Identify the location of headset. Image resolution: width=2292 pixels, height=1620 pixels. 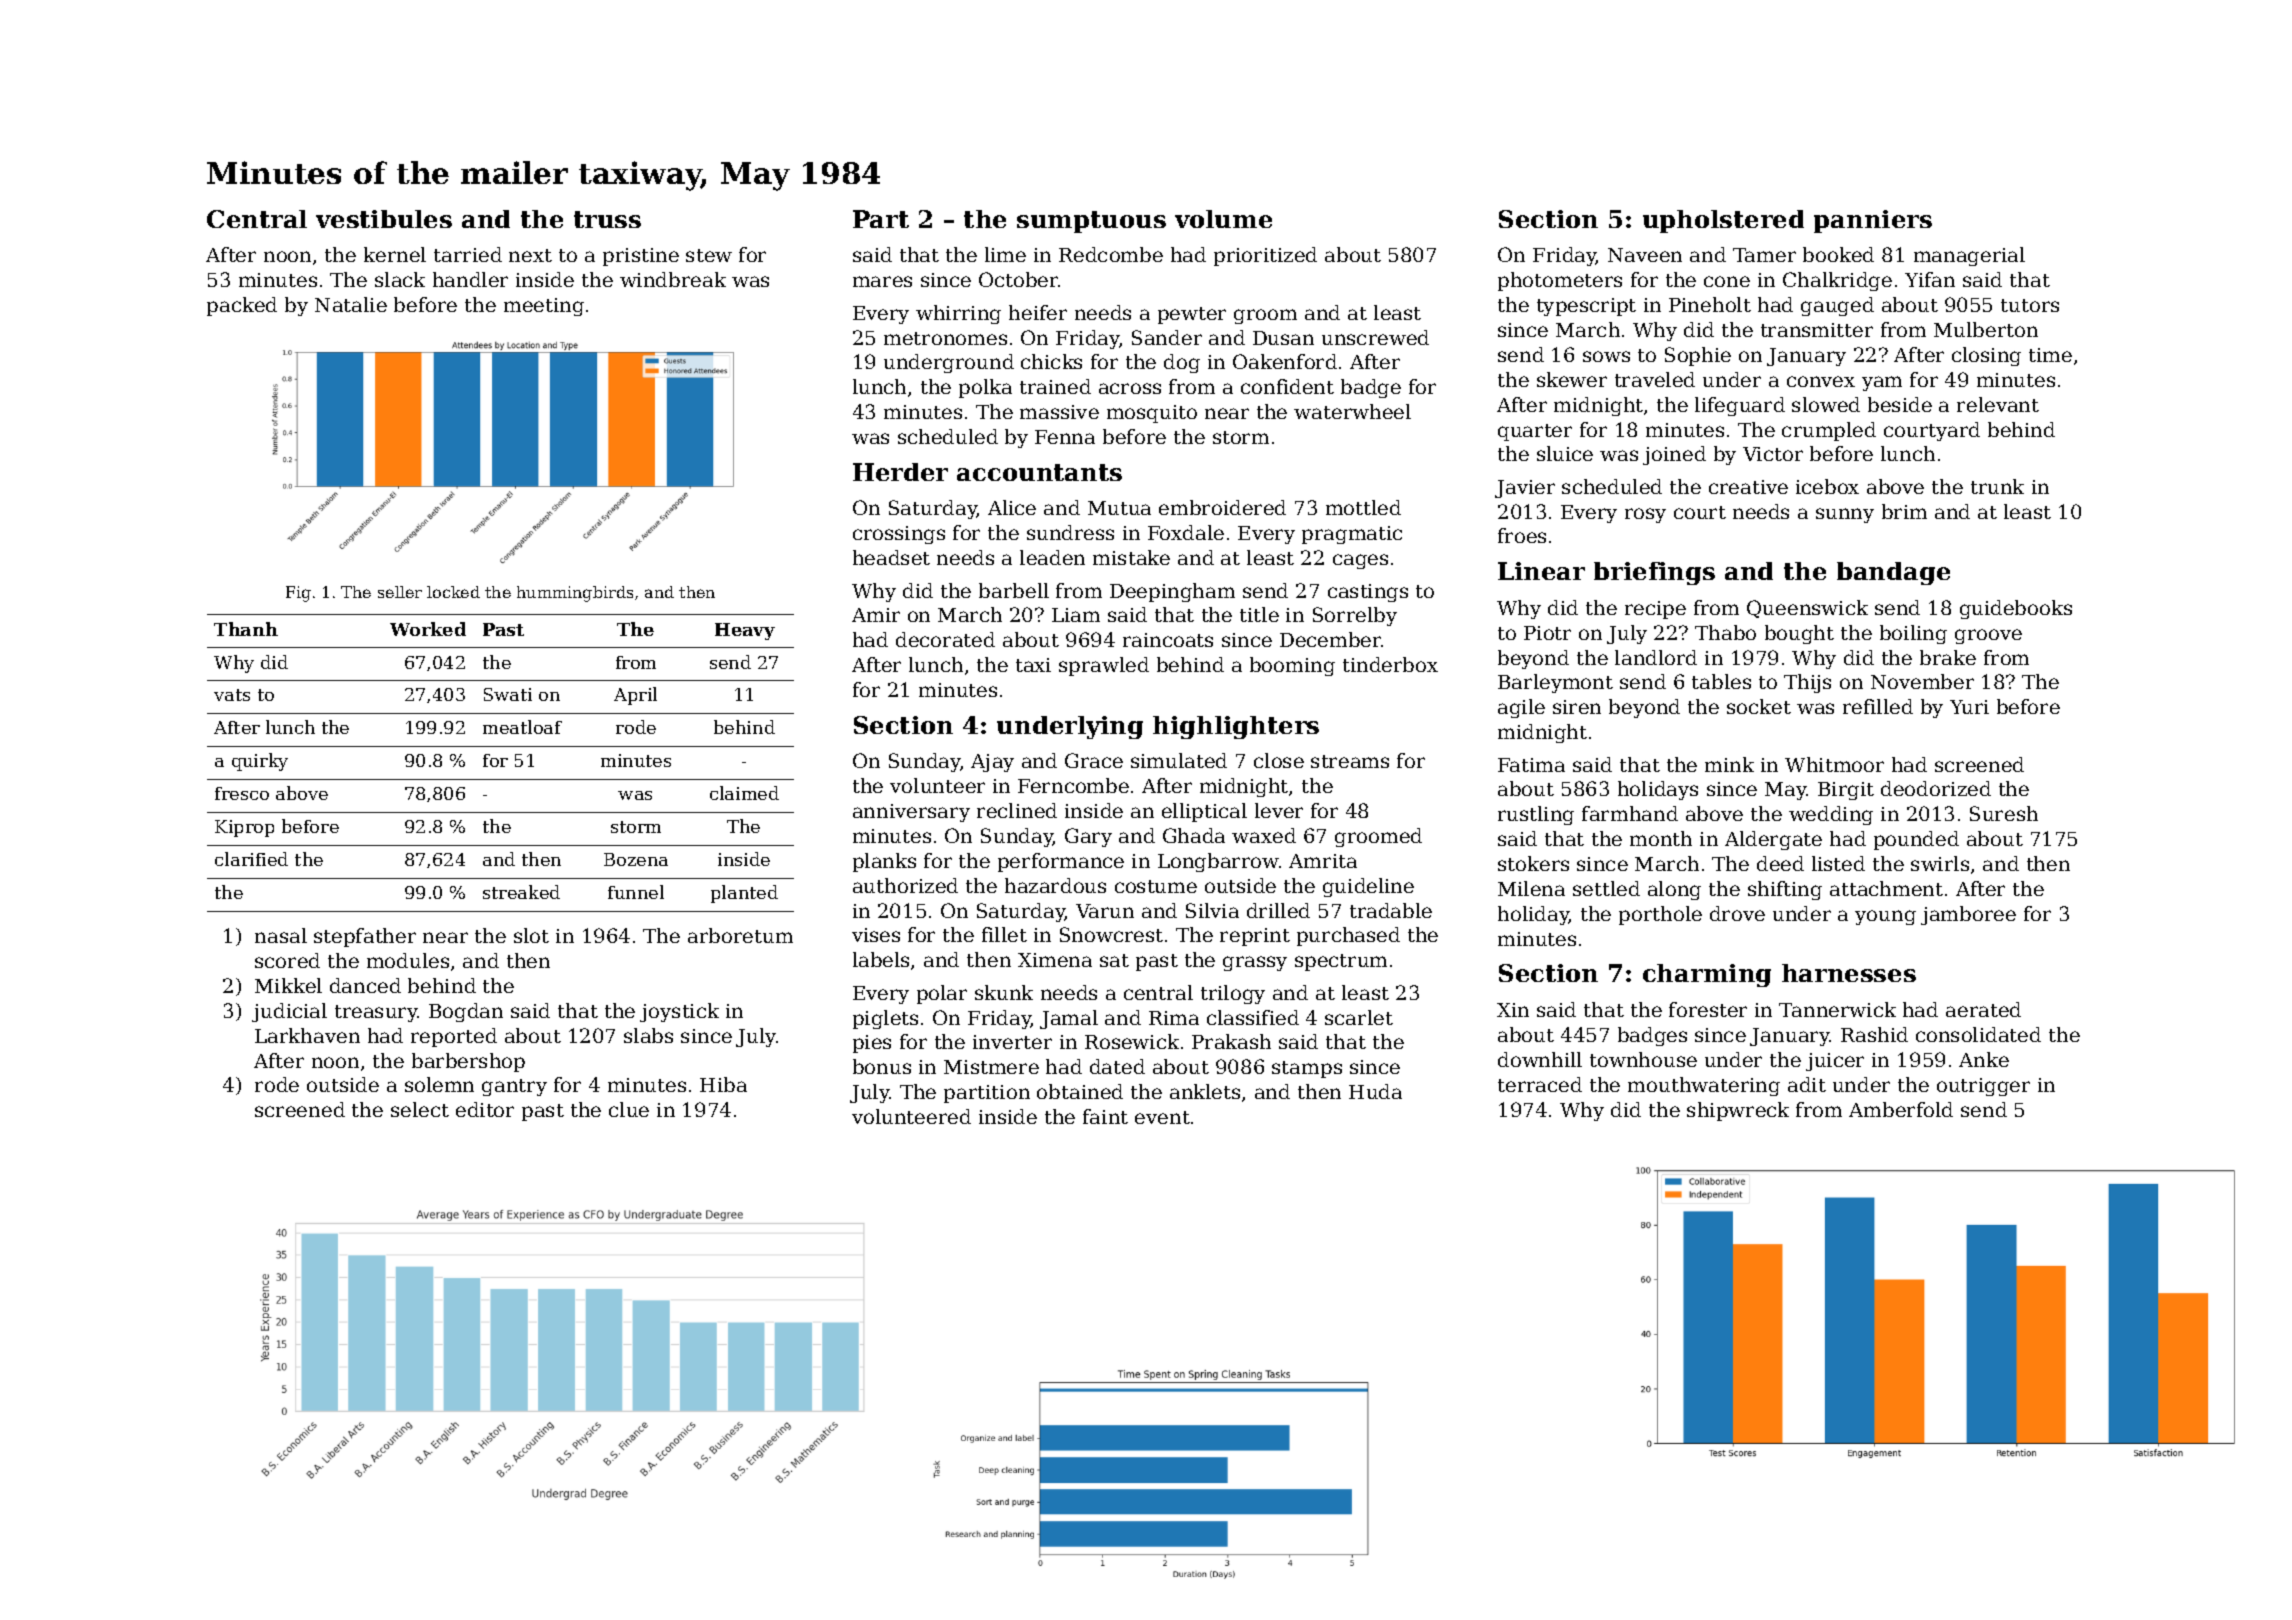
(891, 557).
